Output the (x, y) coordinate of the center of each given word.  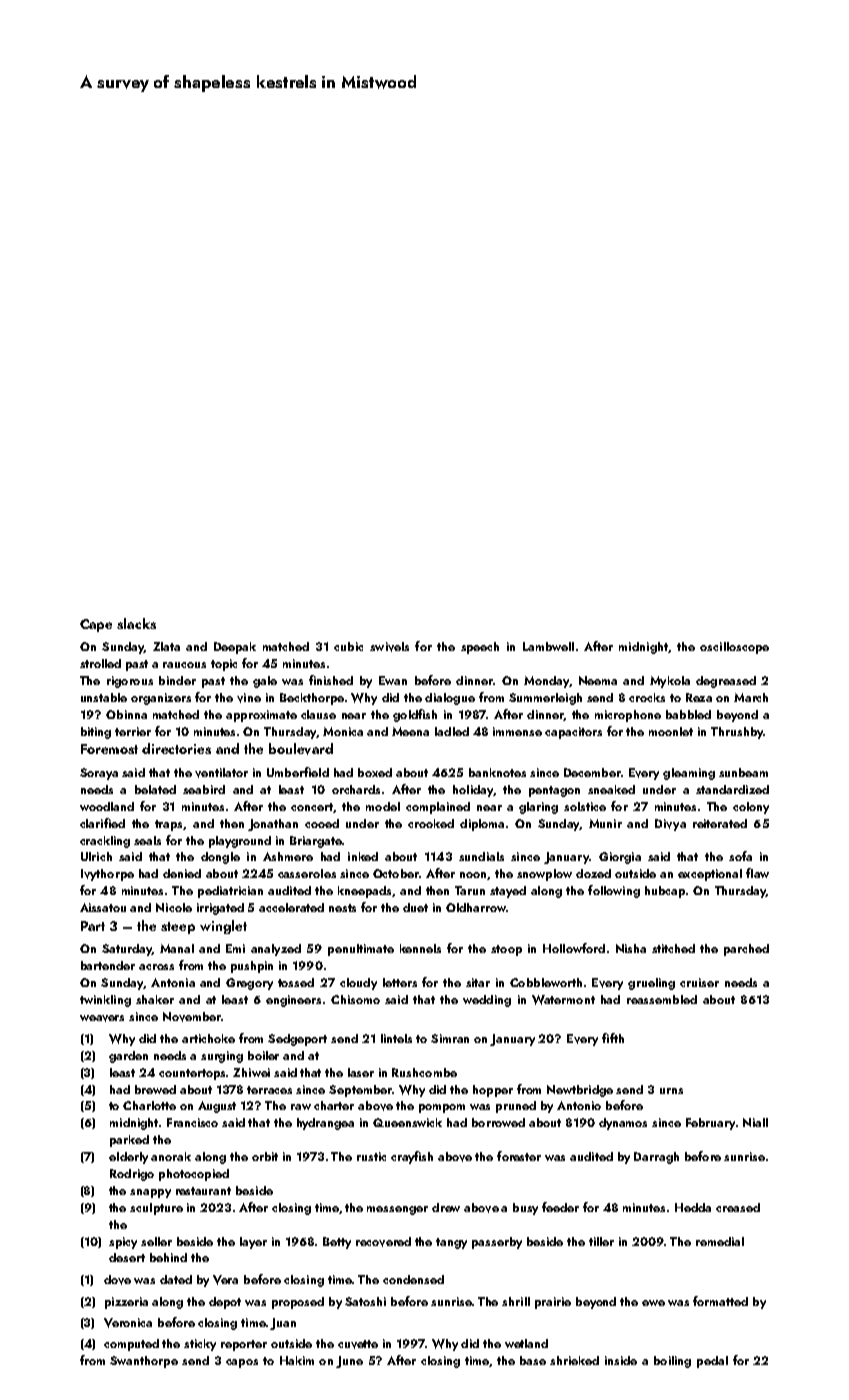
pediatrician (230, 892)
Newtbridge (580, 1091)
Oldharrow (476, 907)
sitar (478, 982)
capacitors (573, 733)
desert (127, 1257)
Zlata (166, 646)
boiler (263, 1055)
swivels (389, 647)
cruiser (699, 982)
